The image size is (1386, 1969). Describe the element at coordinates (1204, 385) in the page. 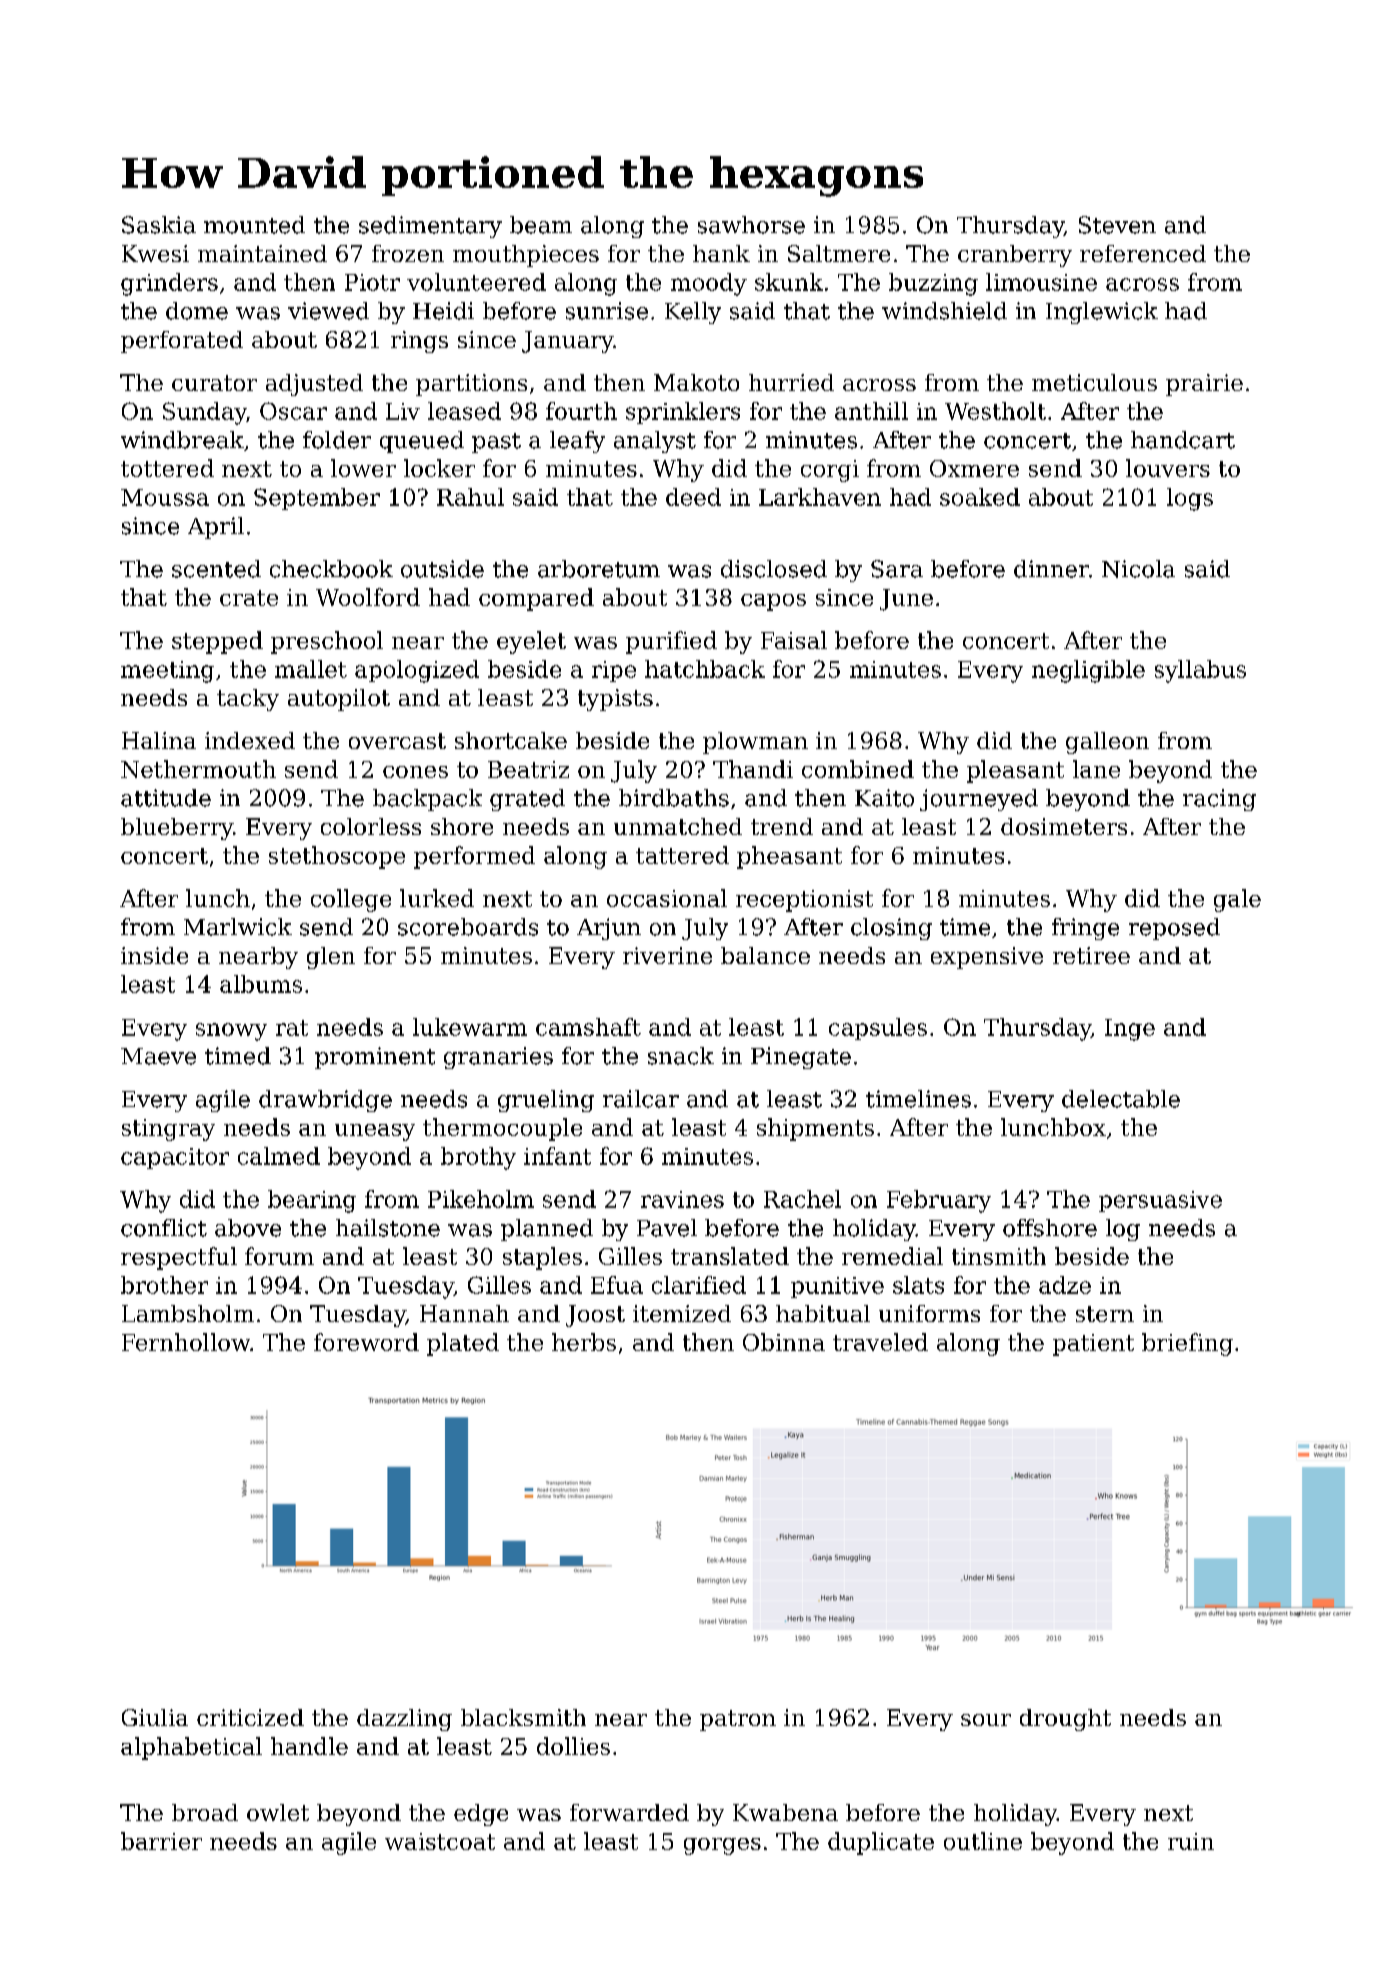

I see `prairie` at that location.
